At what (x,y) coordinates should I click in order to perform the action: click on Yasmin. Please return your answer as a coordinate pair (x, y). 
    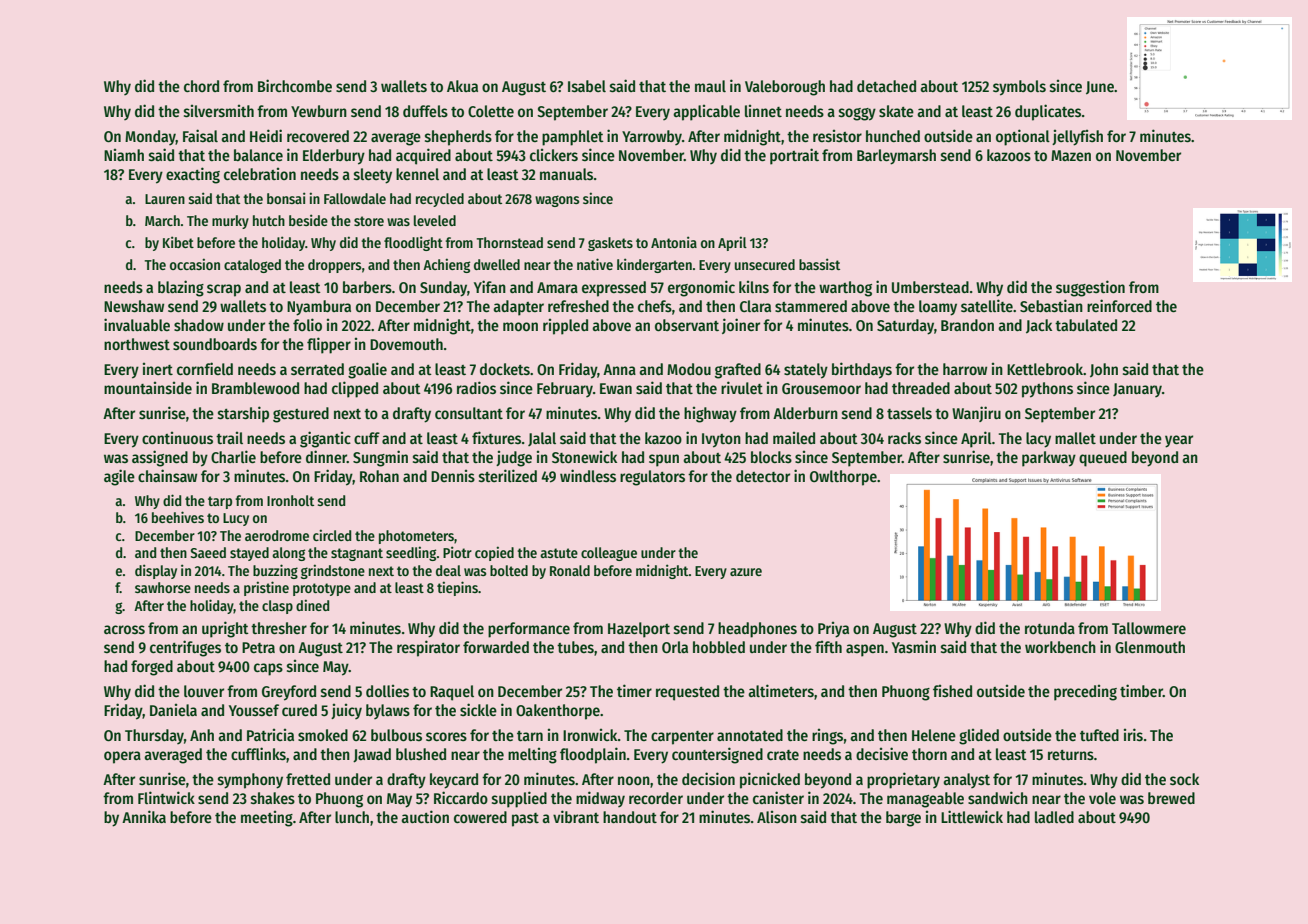
    Looking at the image, I should click on (914, 646).
